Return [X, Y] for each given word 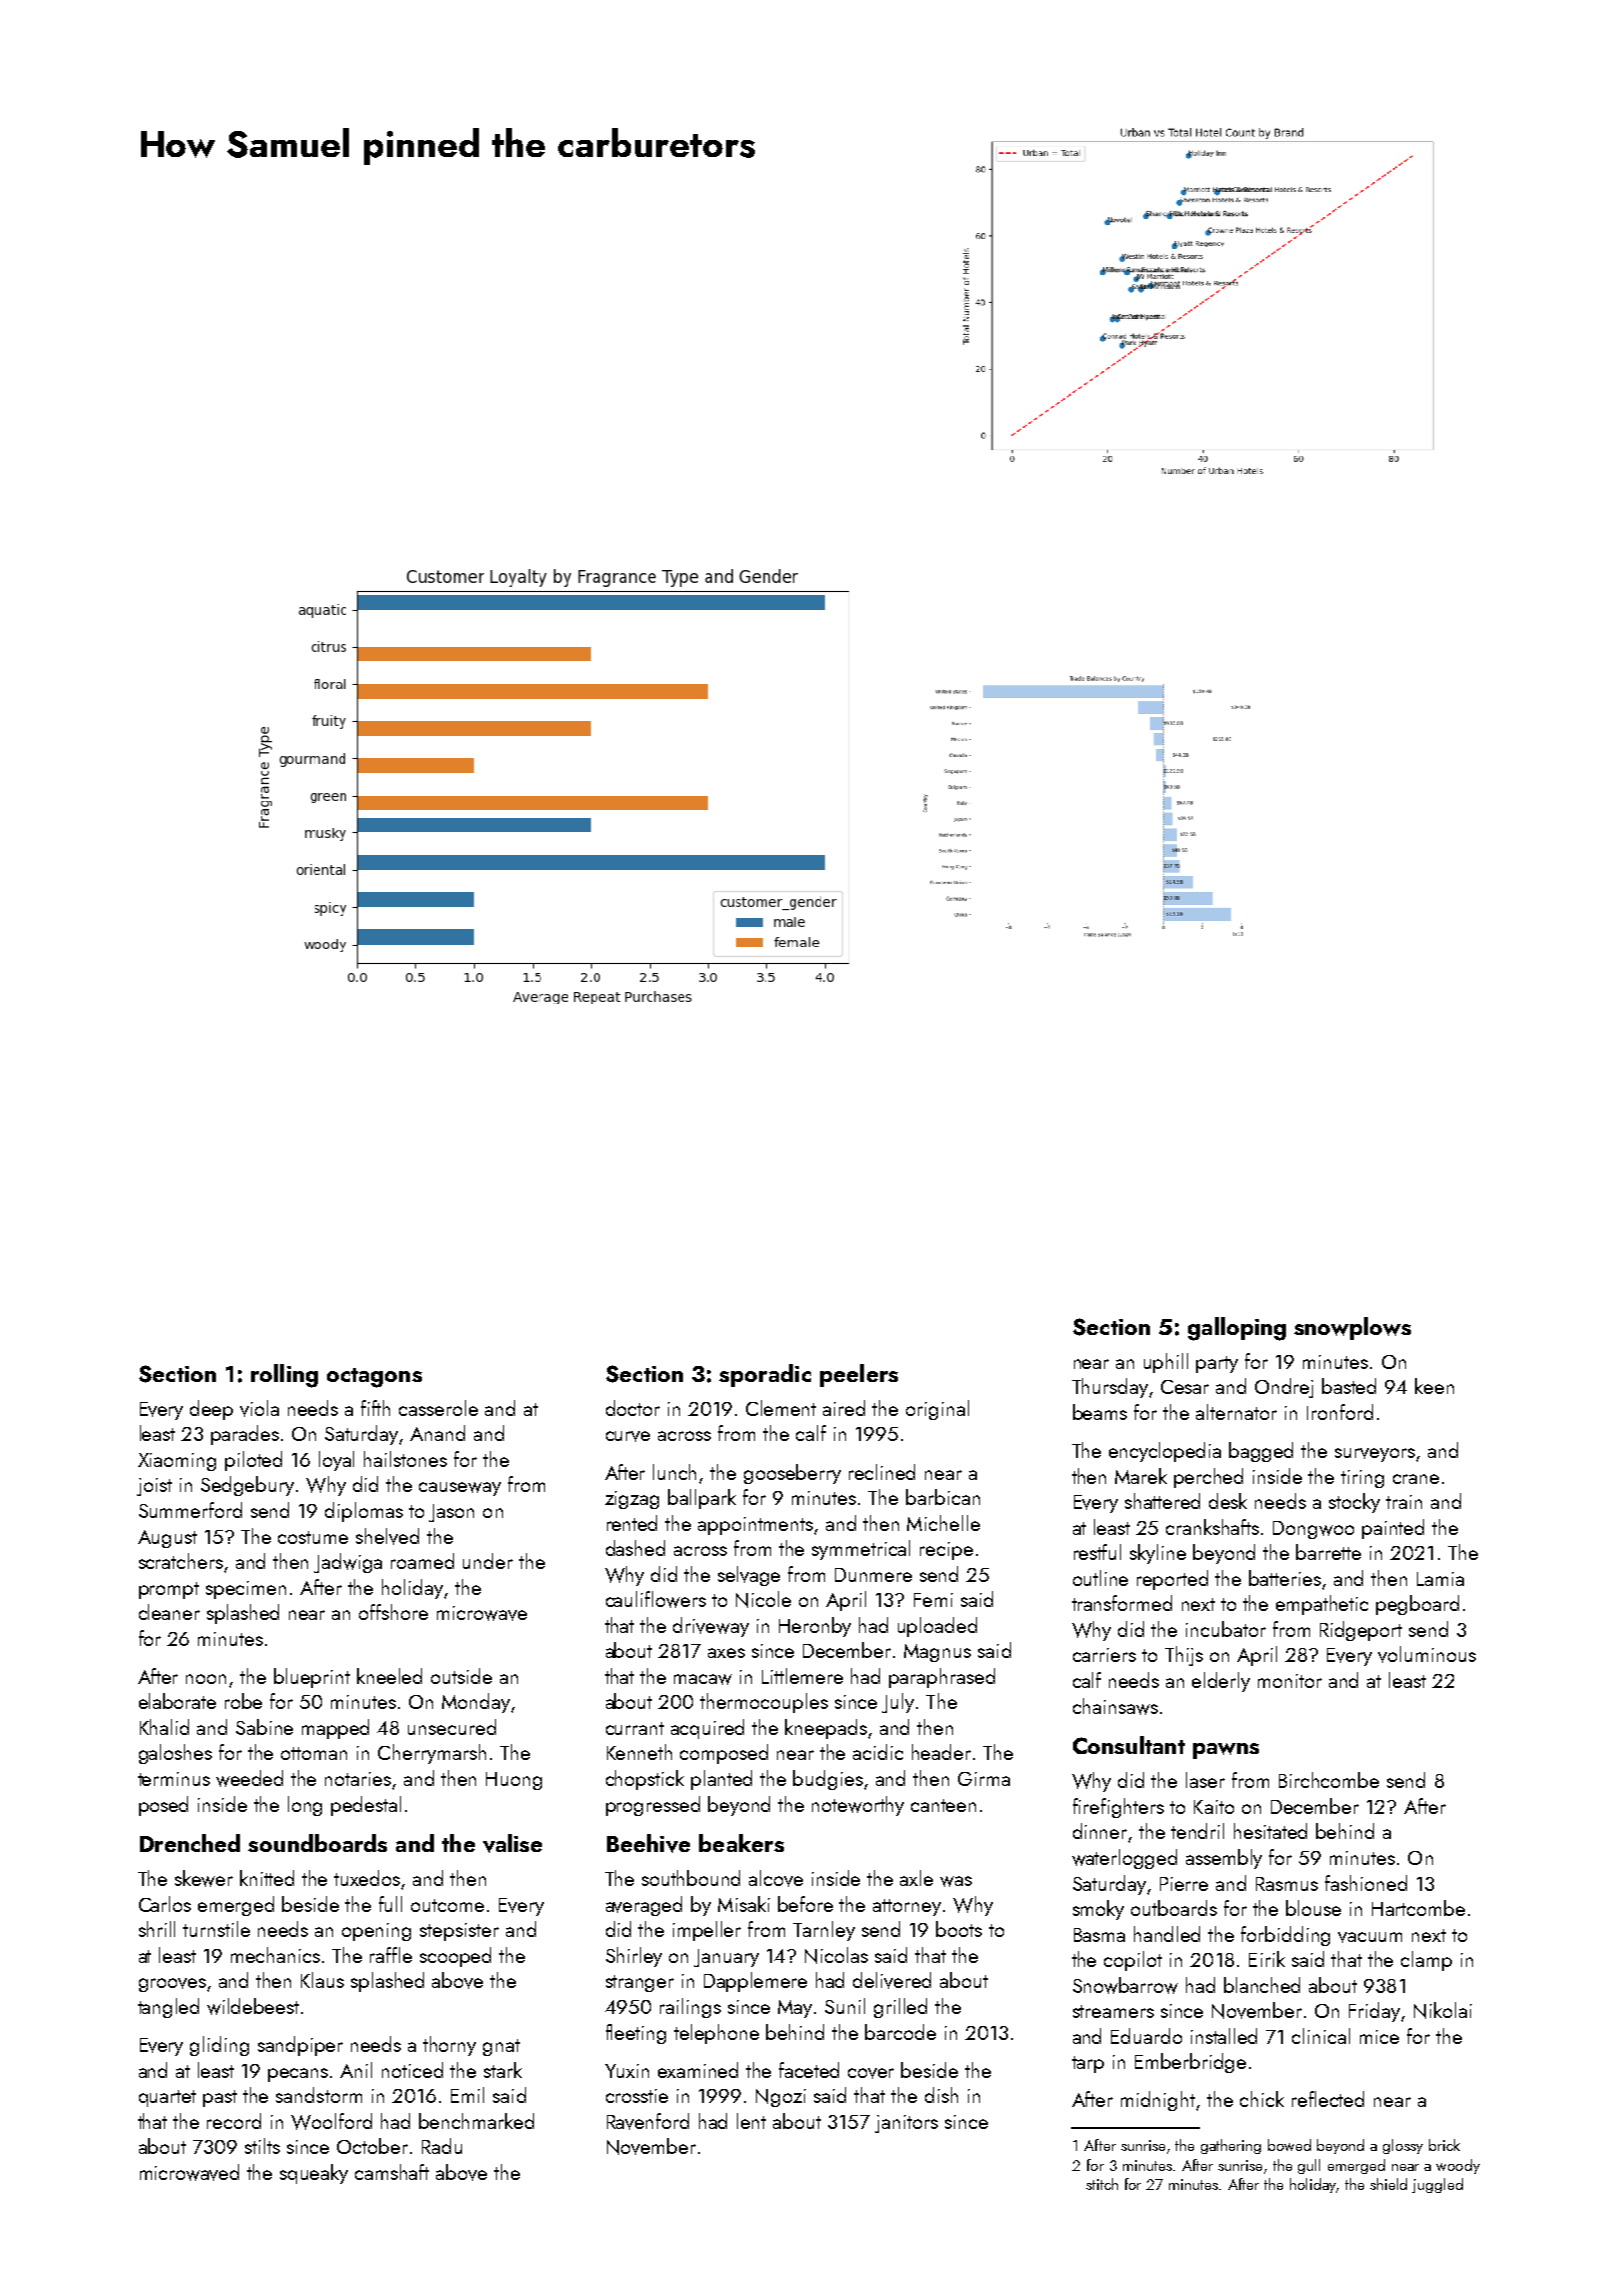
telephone [716, 2034]
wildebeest [253, 2006]
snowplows [1352, 1328]
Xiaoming [177, 1462]
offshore [393, 1612]
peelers [859, 1375]
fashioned [1366, 1883]
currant [635, 1728]
